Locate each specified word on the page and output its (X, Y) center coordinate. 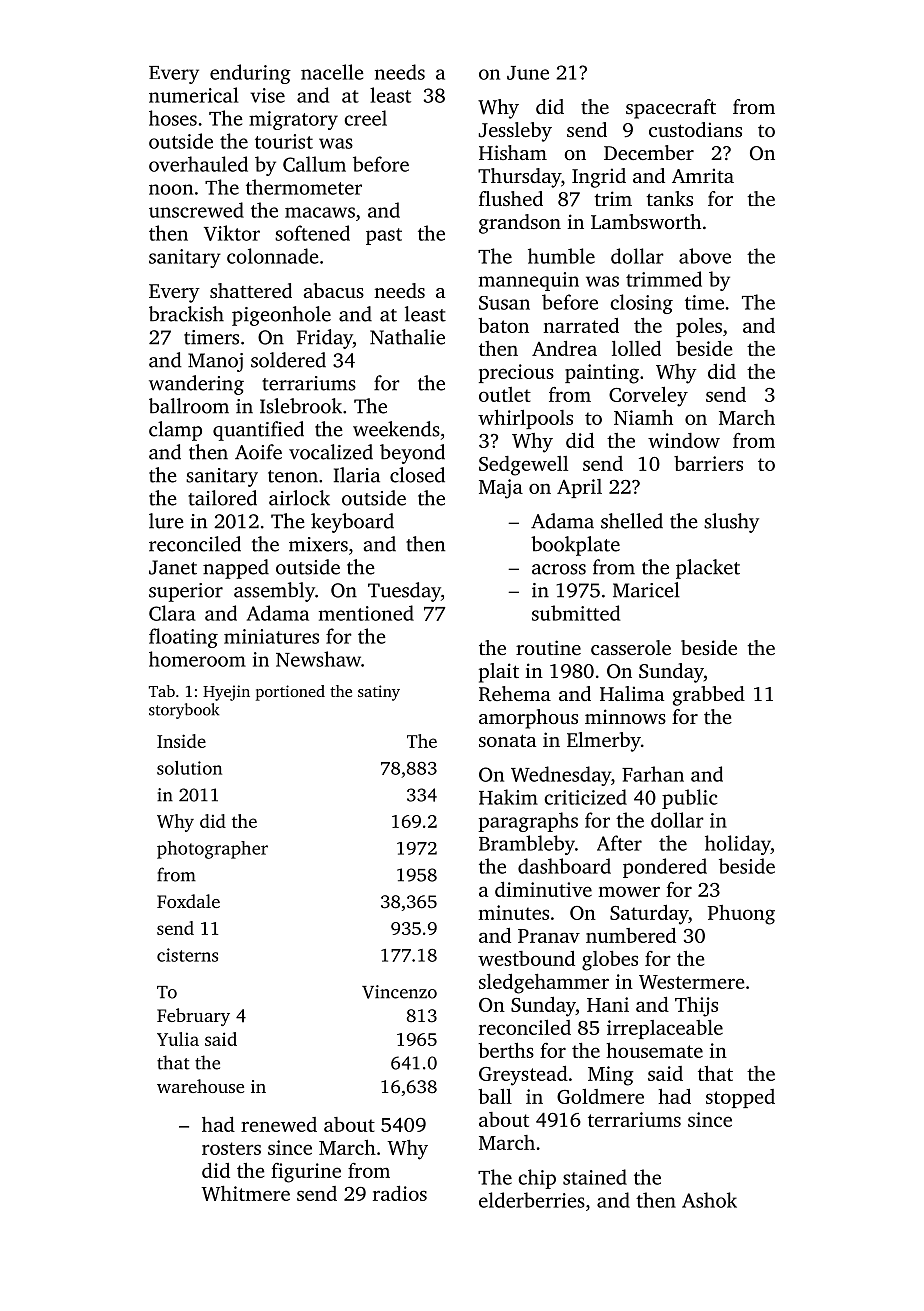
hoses (173, 118)
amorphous (528, 719)
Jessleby (515, 132)
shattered (251, 290)
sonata (507, 740)
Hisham (513, 152)
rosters (231, 1148)
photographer (212, 850)
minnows (625, 716)
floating (183, 638)
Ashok (709, 1200)
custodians (695, 129)
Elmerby (604, 742)
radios (400, 1193)
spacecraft (671, 109)
